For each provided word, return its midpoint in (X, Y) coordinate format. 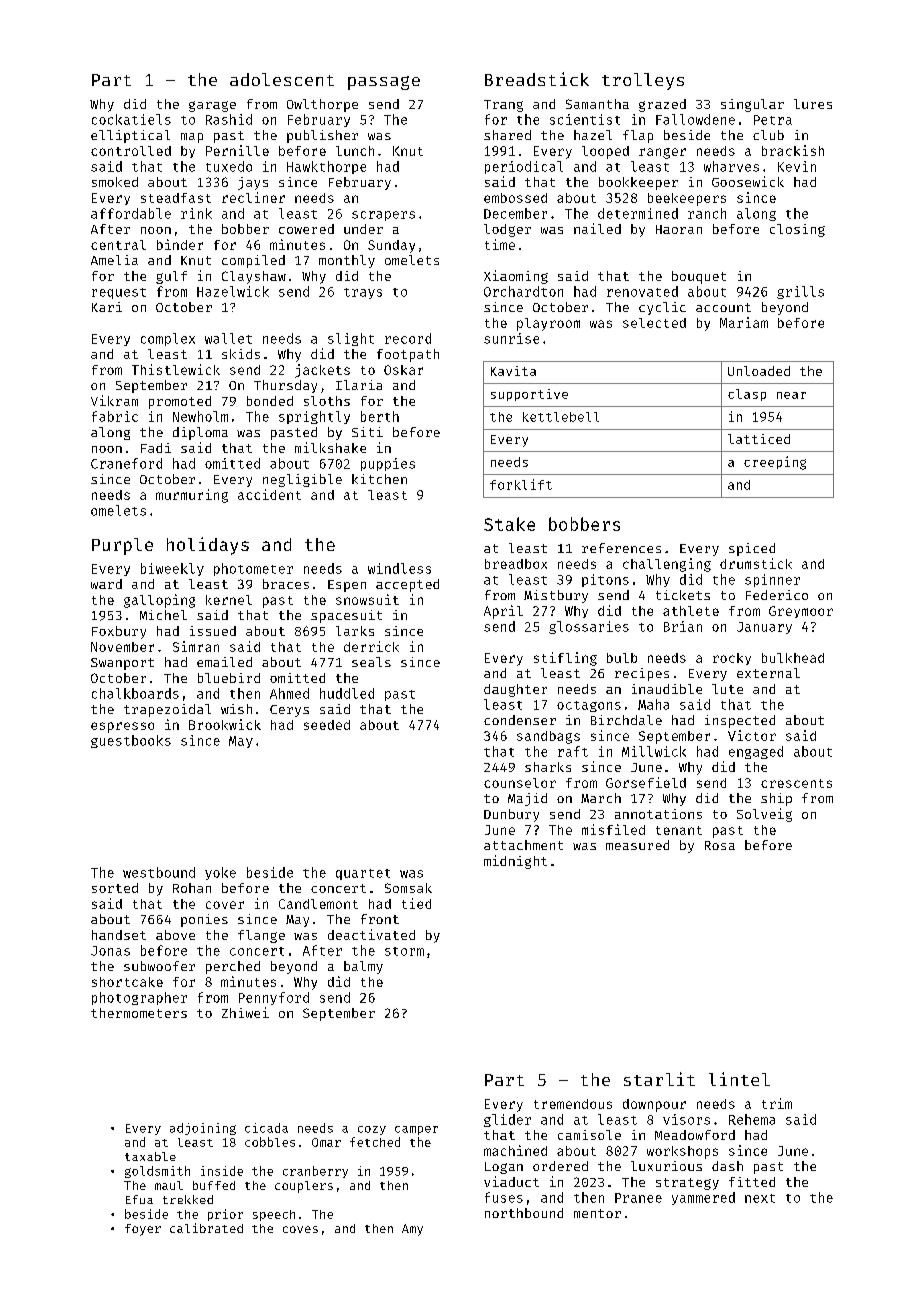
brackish (793, 150)
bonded (270, 401)
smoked (115, 182)
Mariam (744, 322)
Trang (503, 106)
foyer (143, 1230)
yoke (220, 873)
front (380, 919)
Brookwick (225, 724)
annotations (658, 814)
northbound (524, 1213)
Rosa (720, 845)
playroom (548, 324)
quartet (363, 874)
